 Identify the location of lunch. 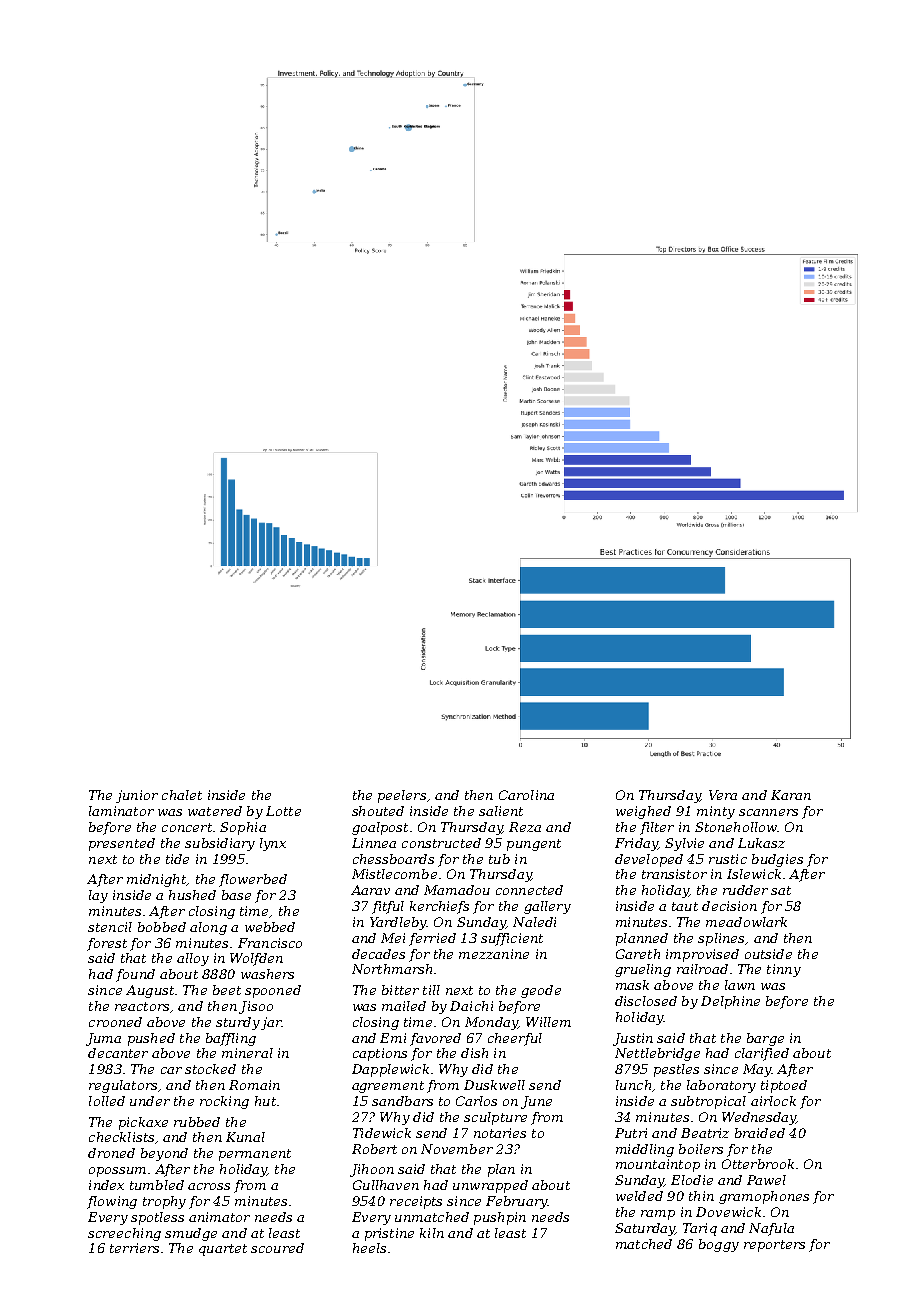
(633, 1085).
